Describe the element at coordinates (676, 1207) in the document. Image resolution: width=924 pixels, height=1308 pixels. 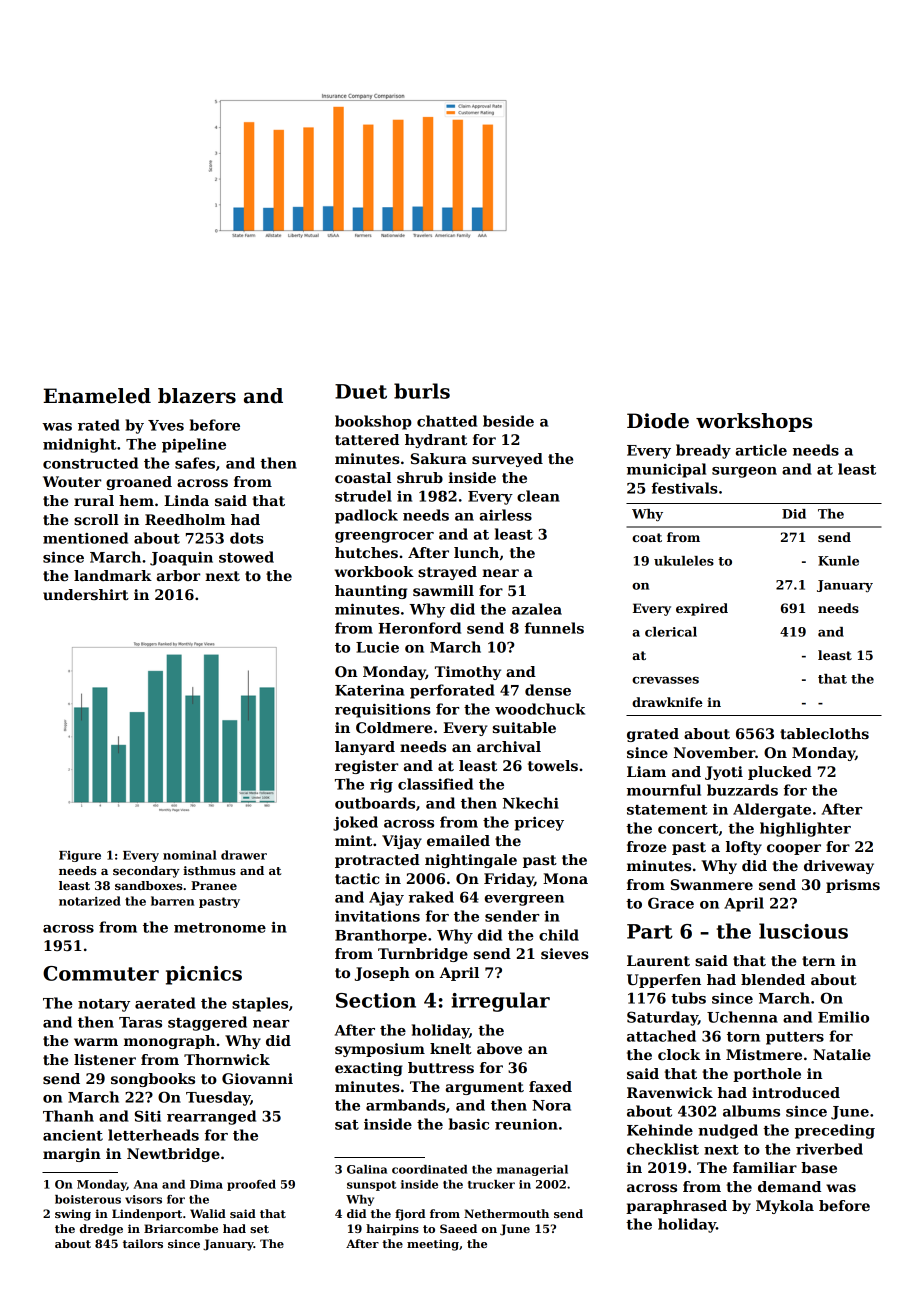
I see `paraphrased` at that location.
